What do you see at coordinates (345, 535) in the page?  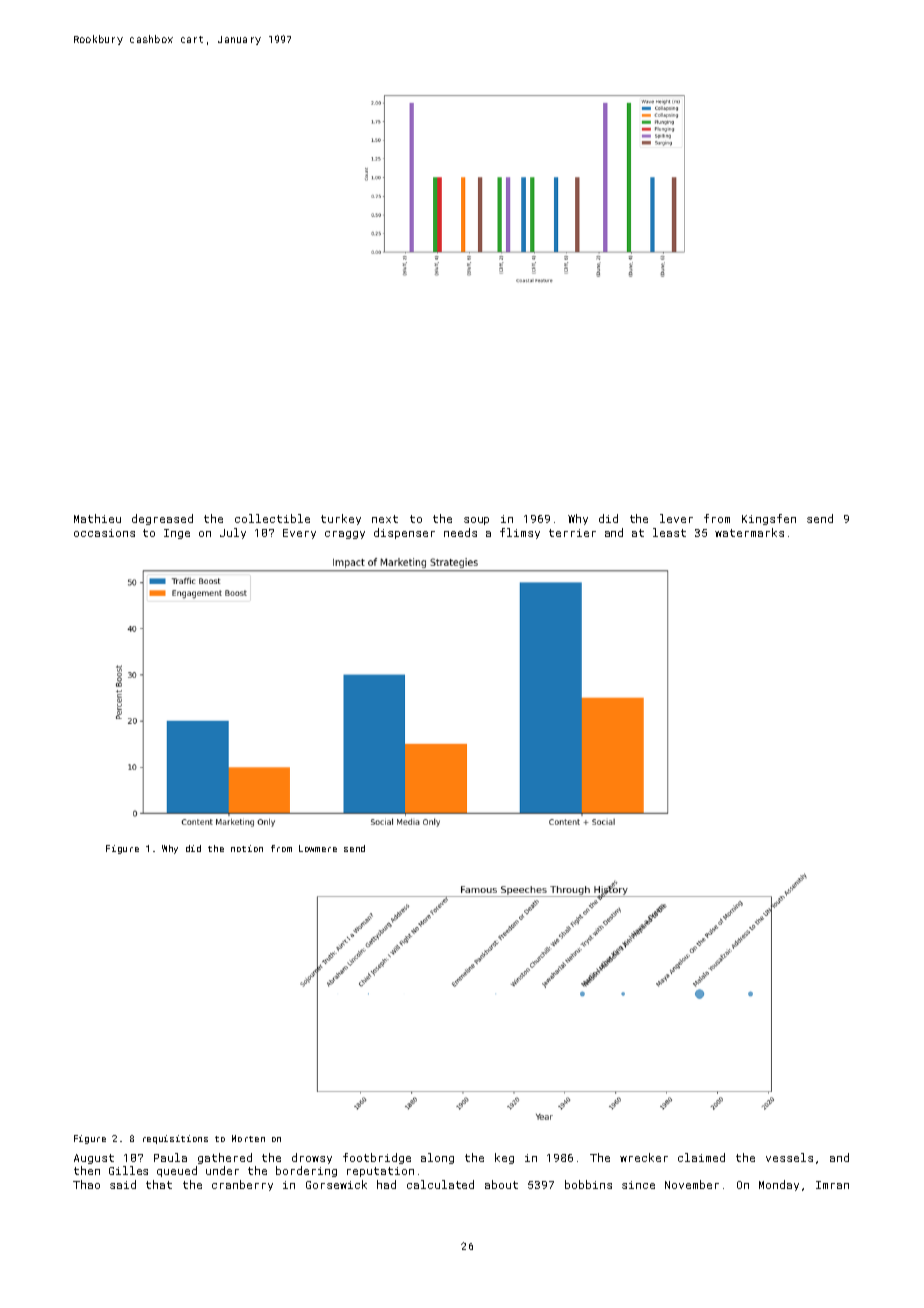 I see `craggy` at bounding box center [345, 535].
